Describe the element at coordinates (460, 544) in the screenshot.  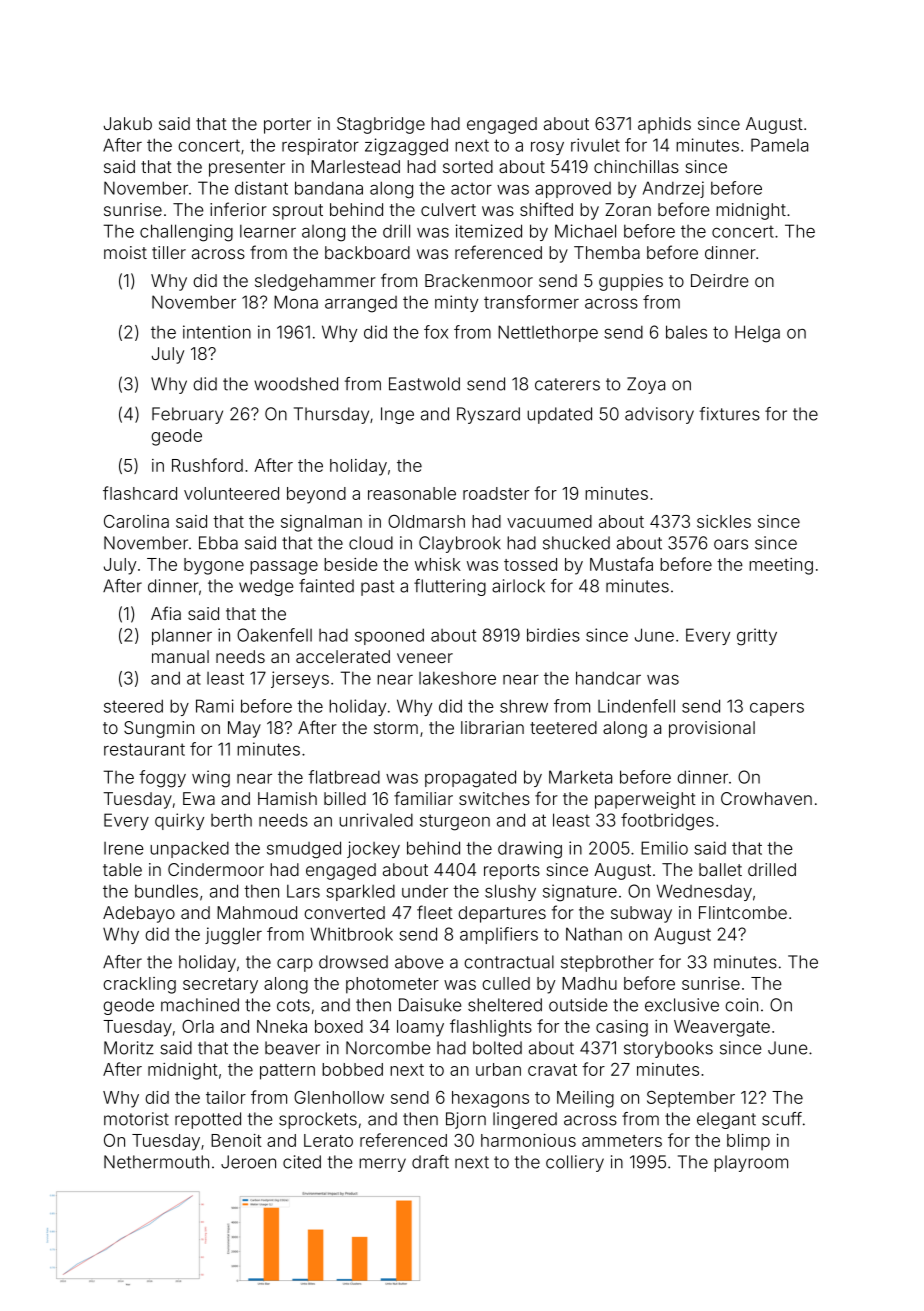
I see `Claybrook` at that location.
